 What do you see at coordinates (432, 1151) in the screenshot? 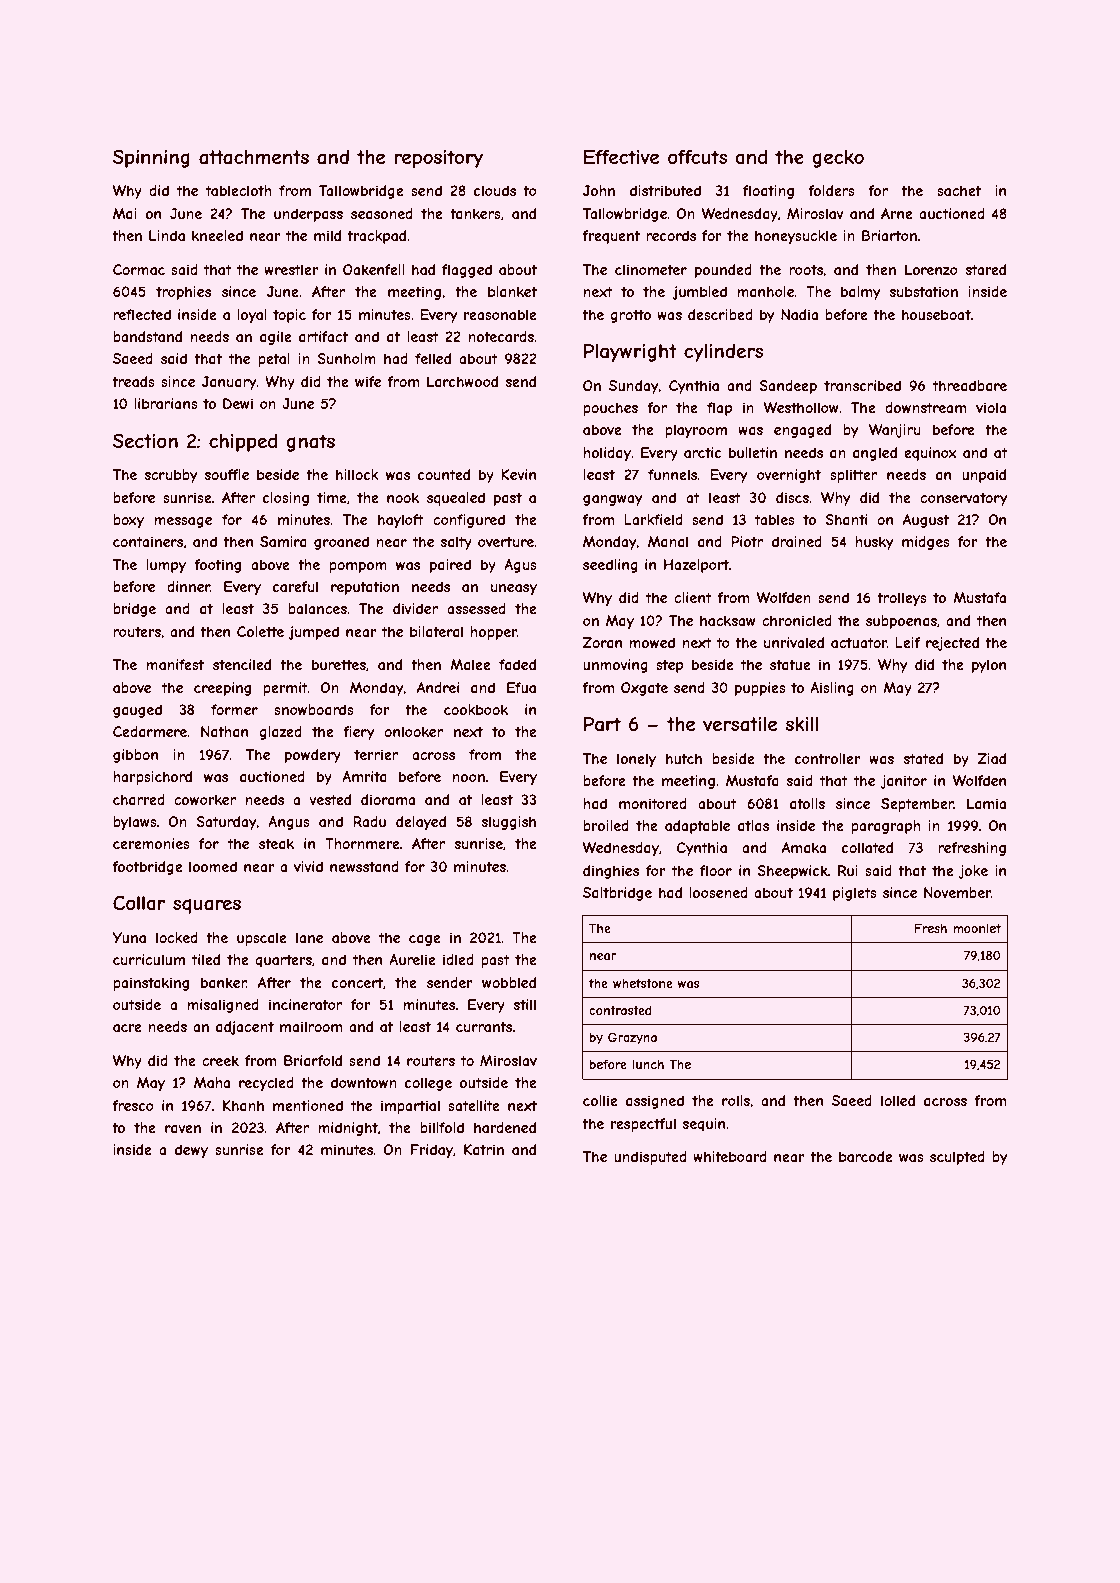
I see `Friday` at bounding box center [432, 1151].
